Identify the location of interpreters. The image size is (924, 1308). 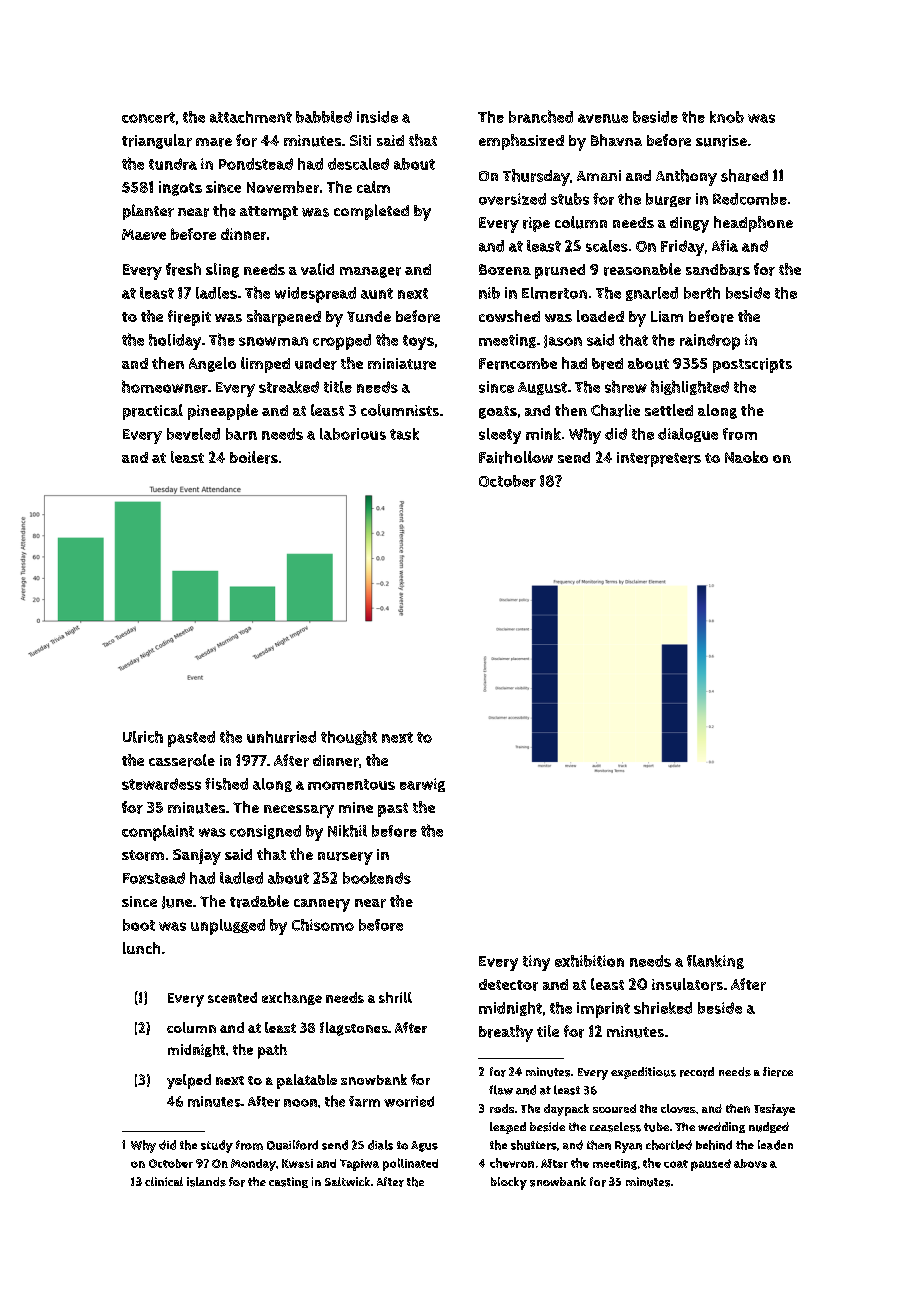
(659, 459).
